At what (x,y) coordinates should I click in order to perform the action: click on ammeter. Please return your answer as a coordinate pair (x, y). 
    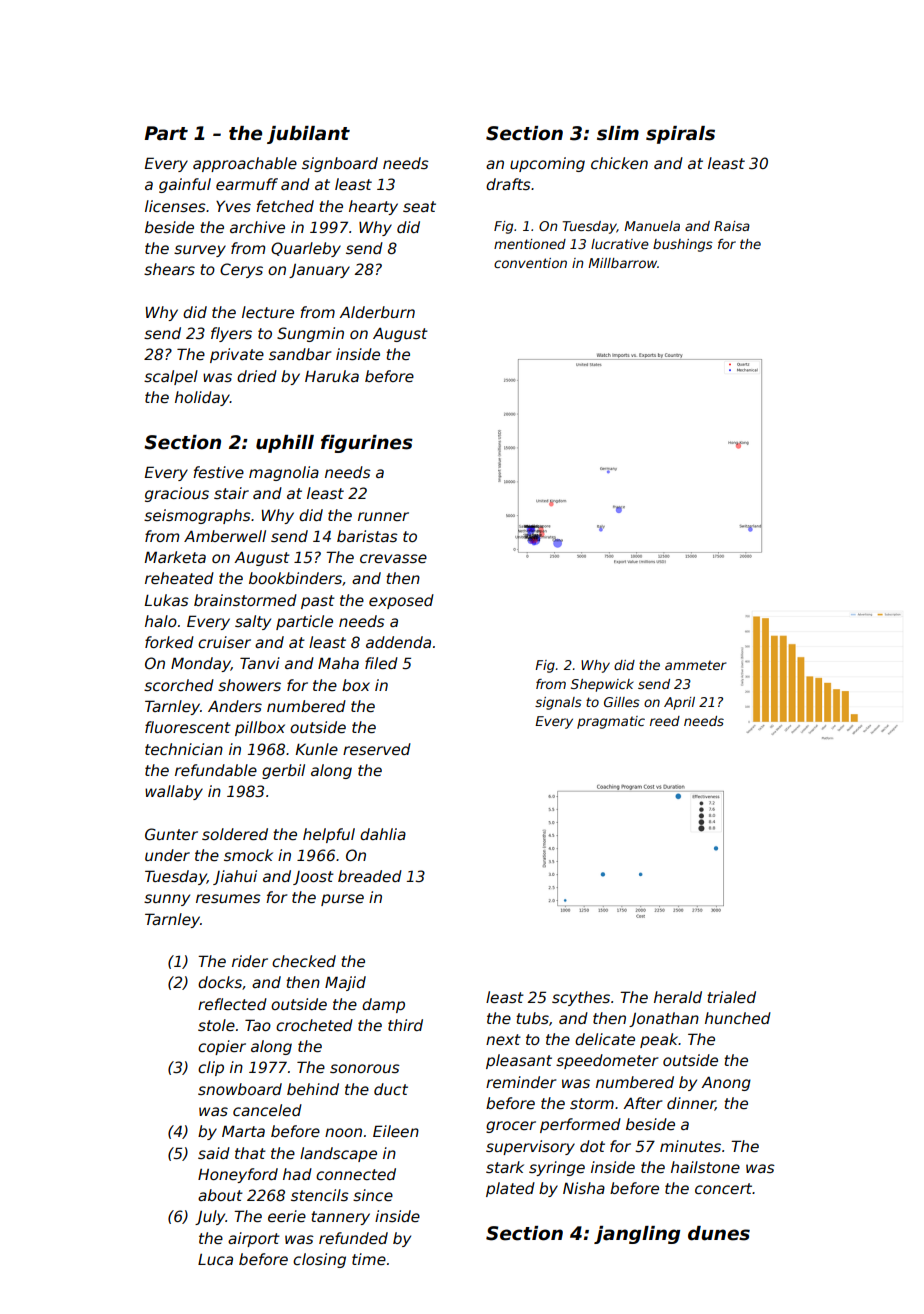
    Looking at the image, I should click on (696, 665).
